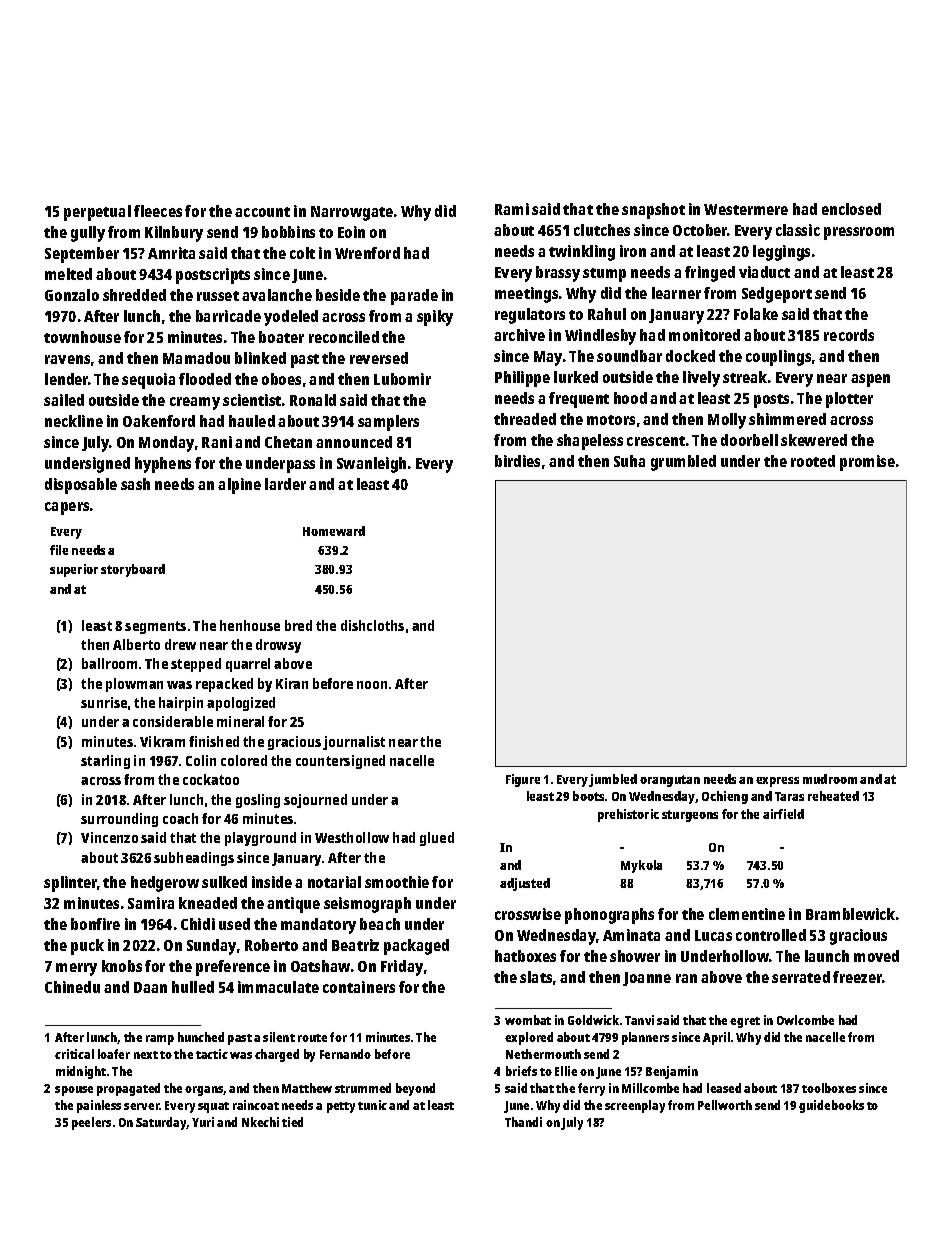 The width and height of the screenshot is (952, 1233). Describe the element at coordinates (523, 1122) in the screenshot. I see `Thandi` at that location.
